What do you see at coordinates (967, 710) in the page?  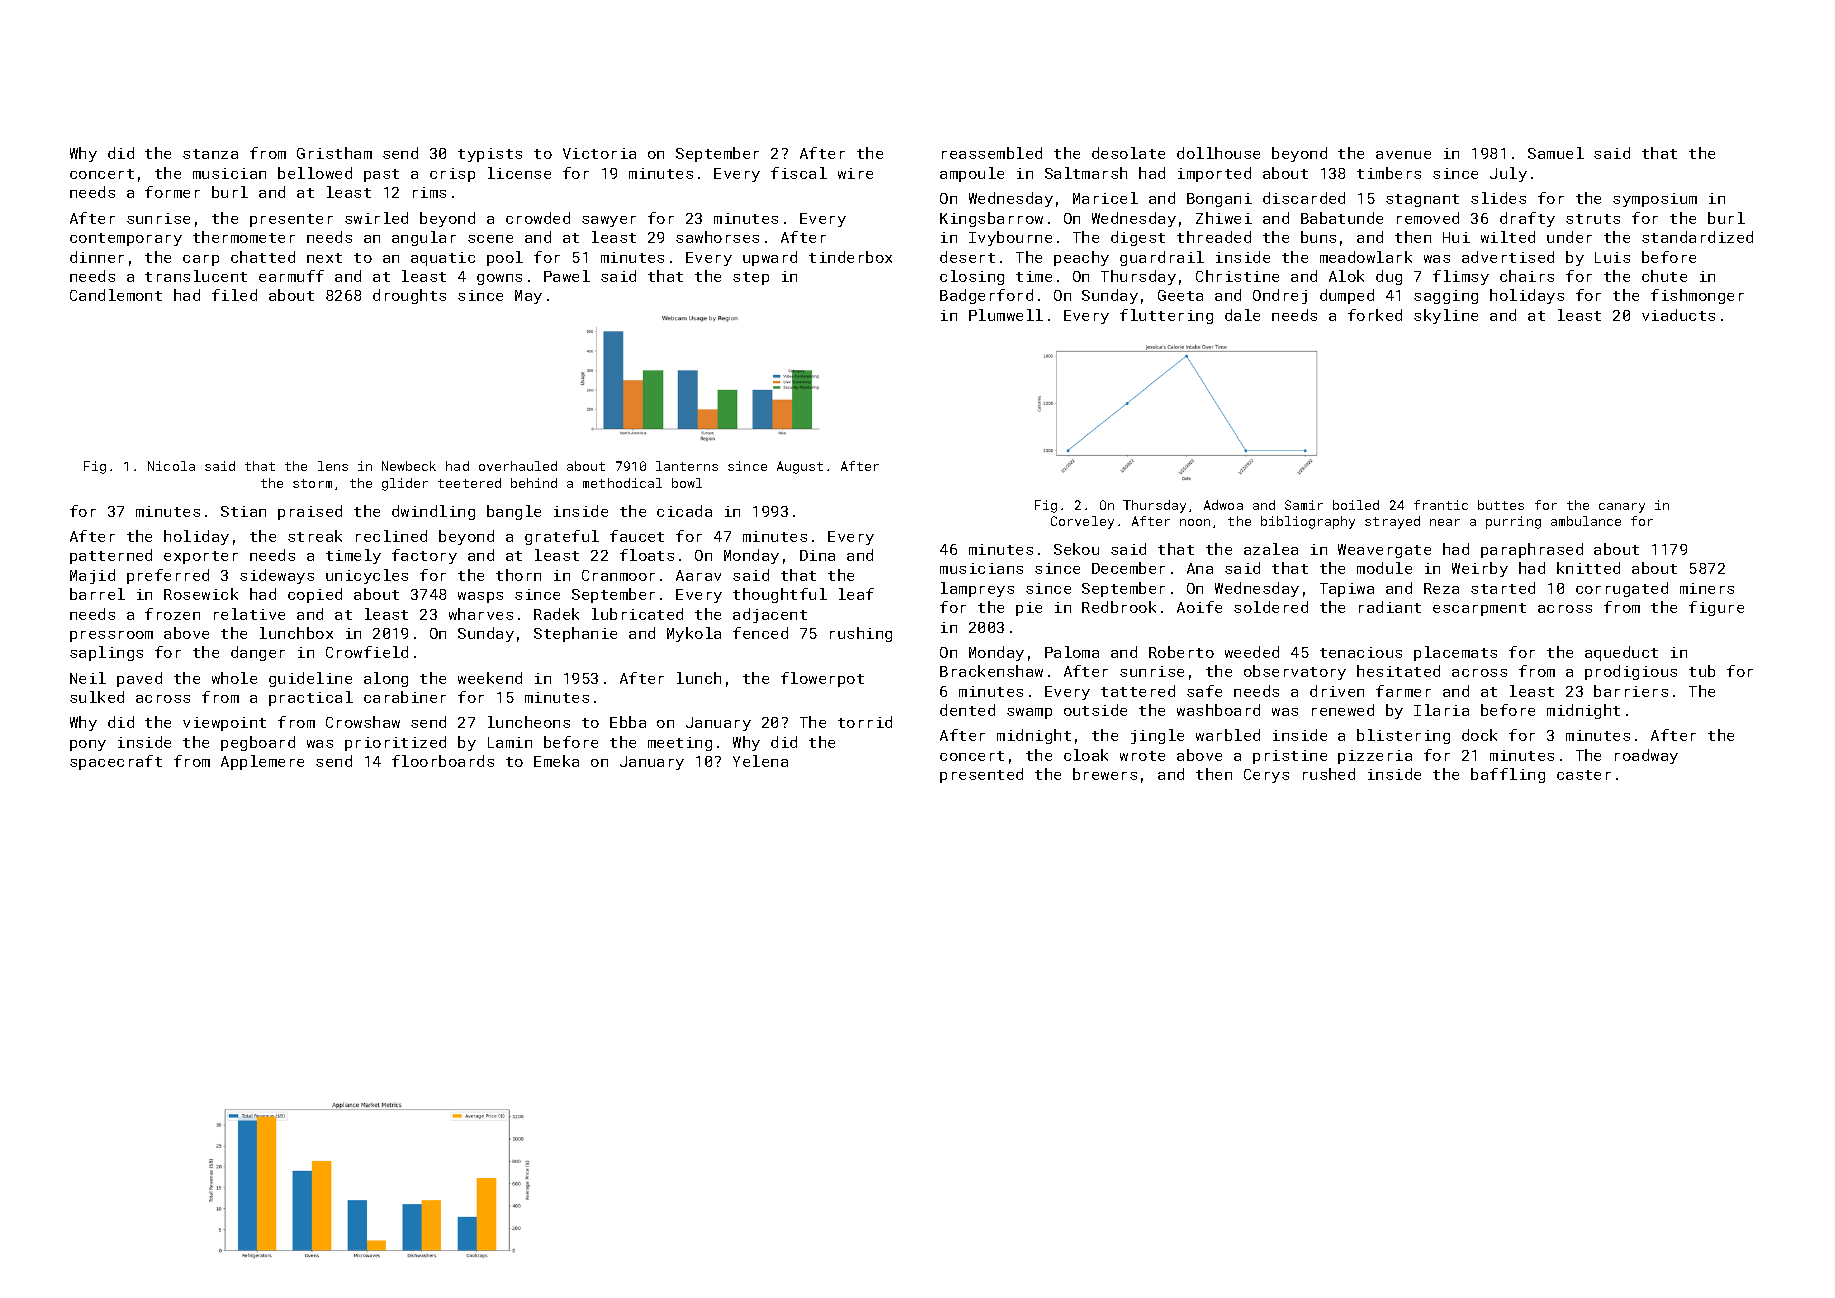 I see `dented` at bounding box center [967, 710].
